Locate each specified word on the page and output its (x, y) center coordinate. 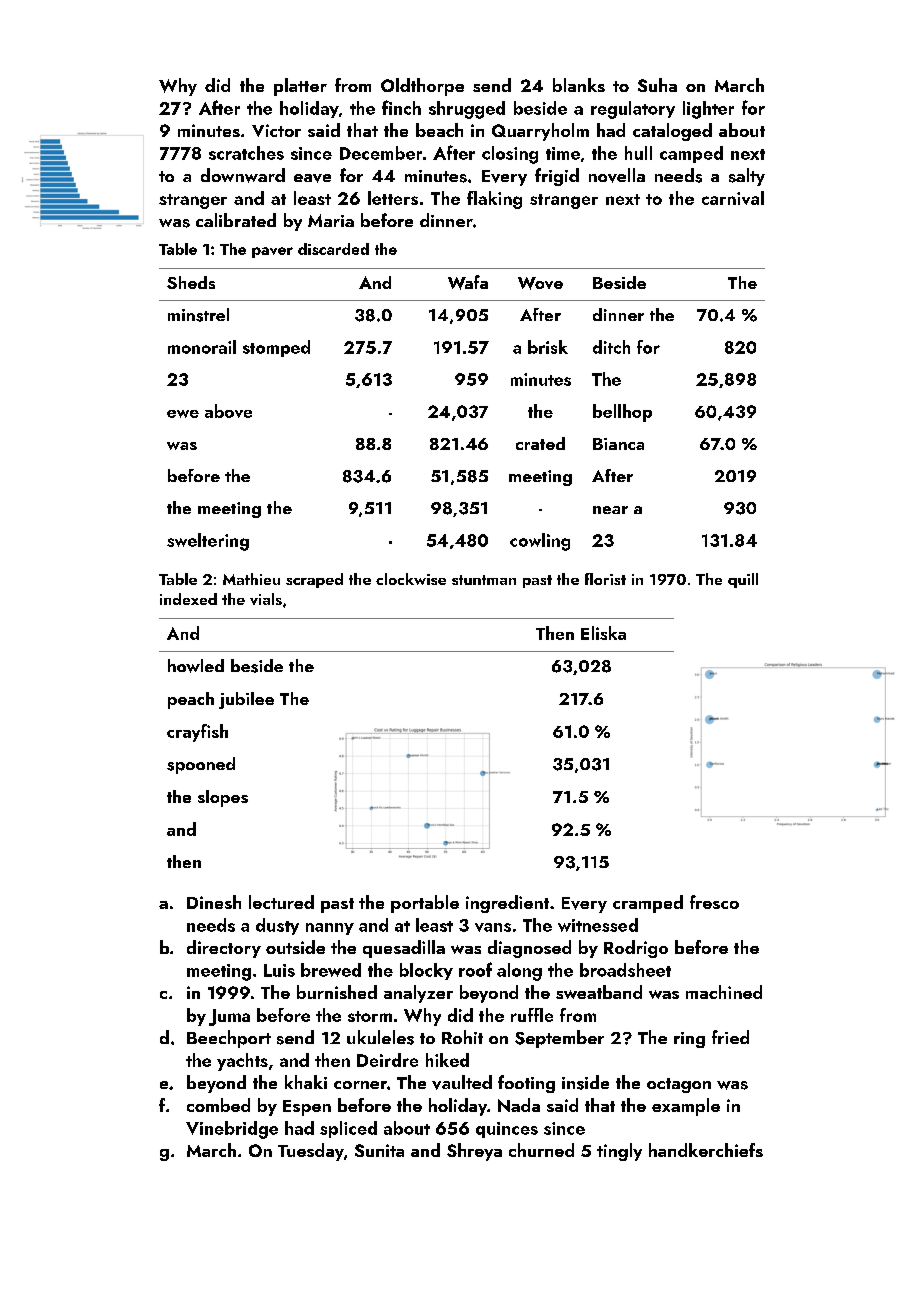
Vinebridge (232, 1130)
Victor (276, 130)
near (610, 510)
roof (475, 969)
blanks (579, 85)
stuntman (484, 580)
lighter (708, 110)
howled (196, 666)
